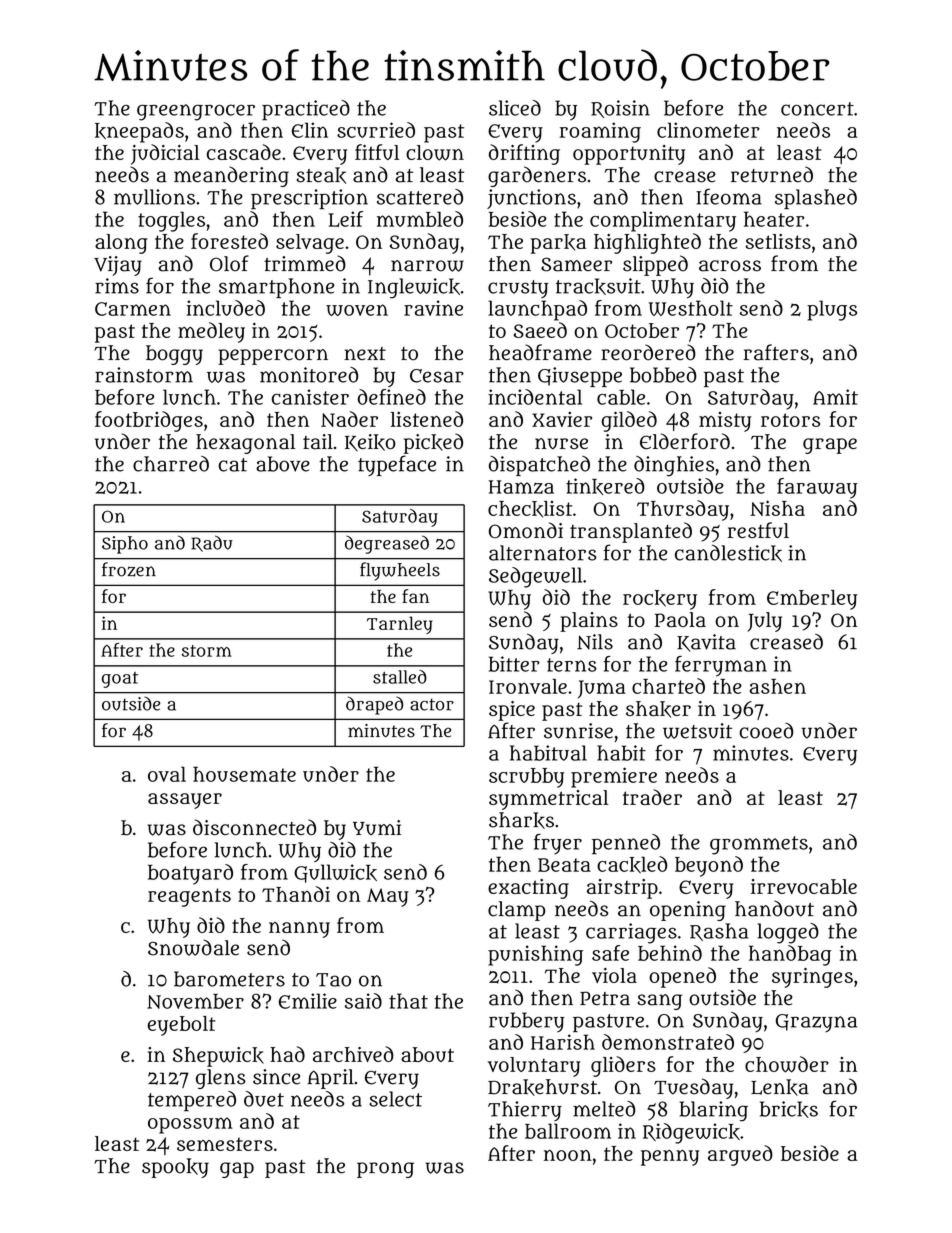 The height and width of the screenshot is (1233, 952). I want to click on concert, so click(817, 109).
